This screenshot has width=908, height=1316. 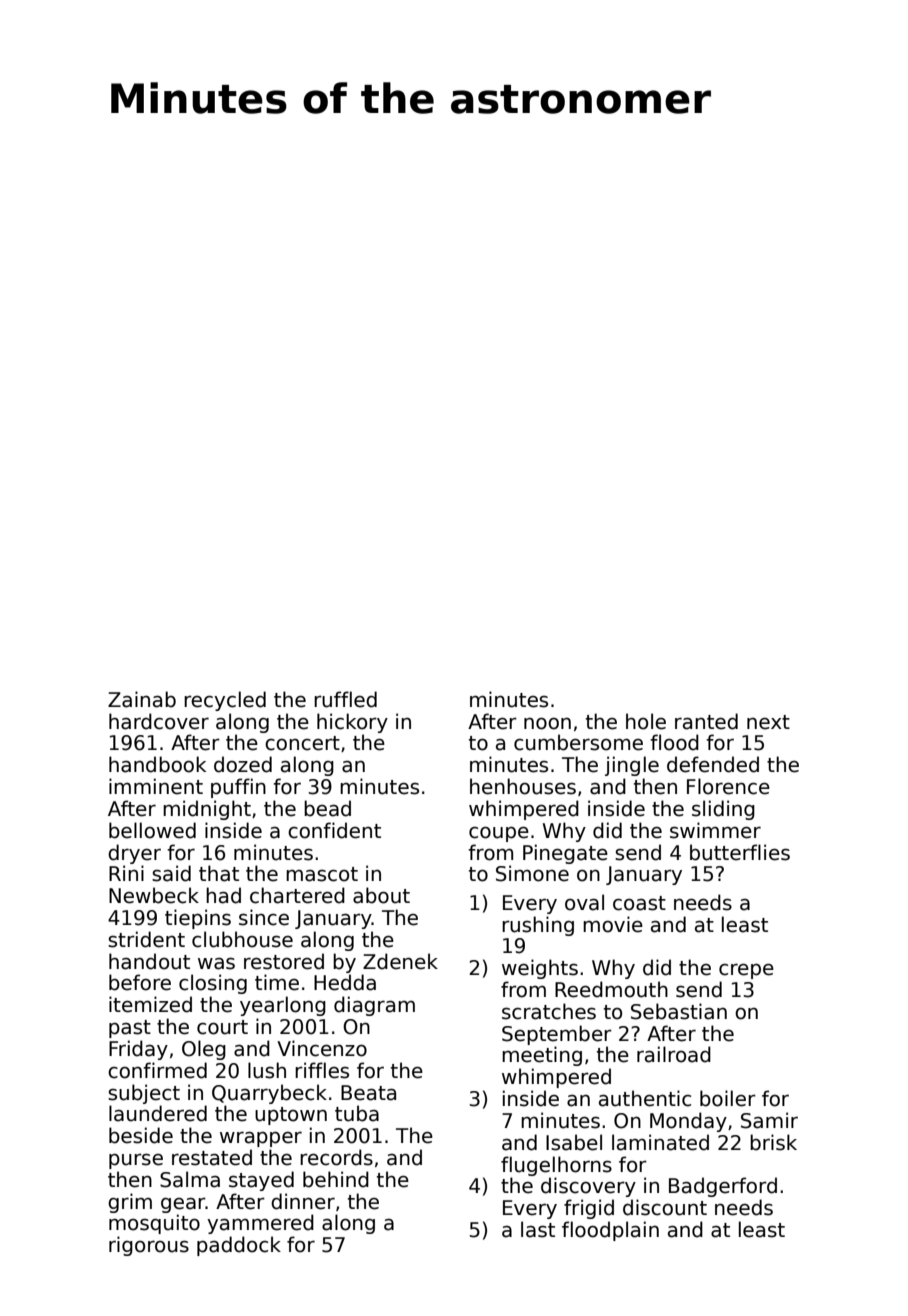 I want to click on had, so click(x=223, y=895).
